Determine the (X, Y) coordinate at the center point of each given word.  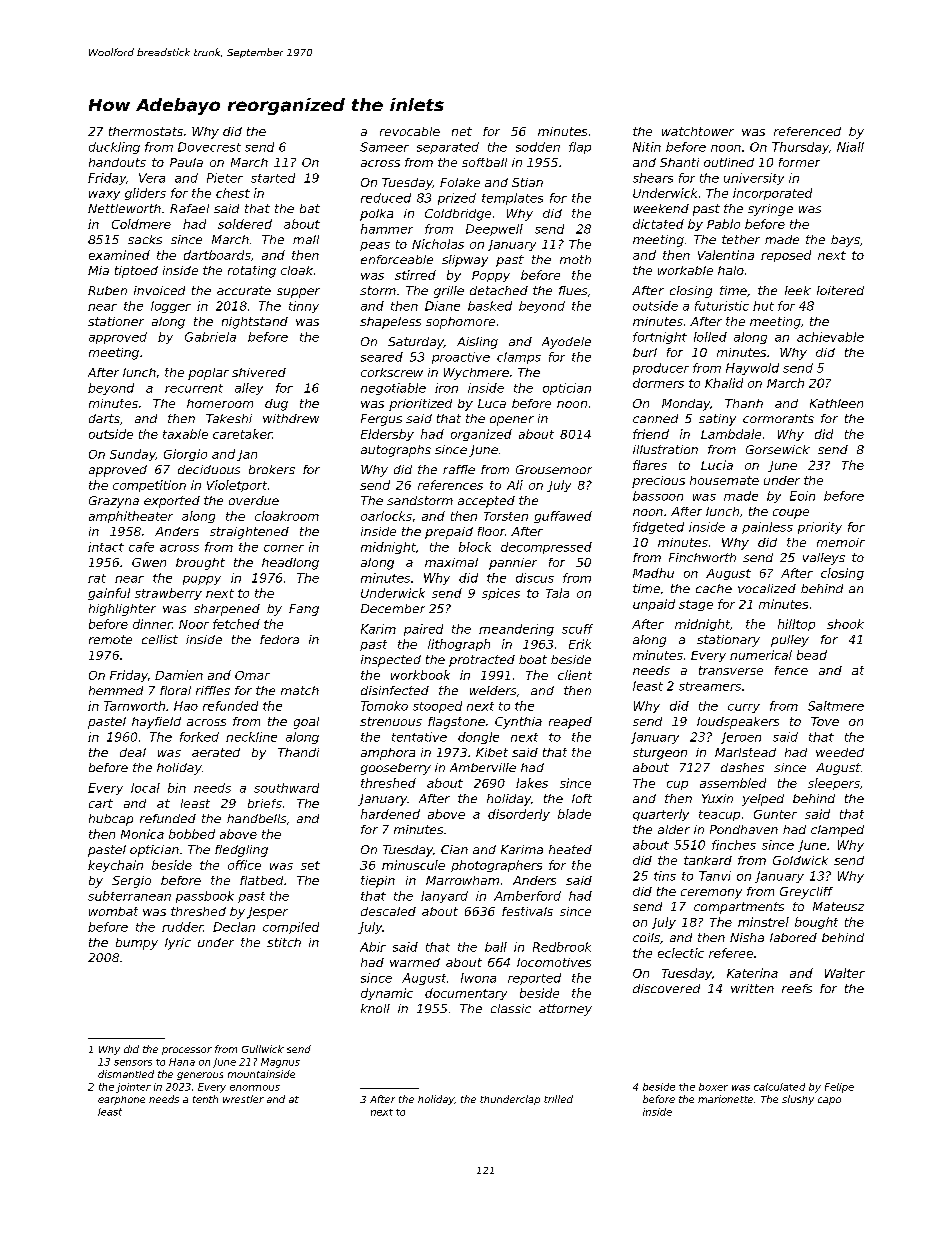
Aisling (477, 343)
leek (798, 290)
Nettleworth (124, 208)
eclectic (681, 953)
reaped (570, 723)
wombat (113, 911)
